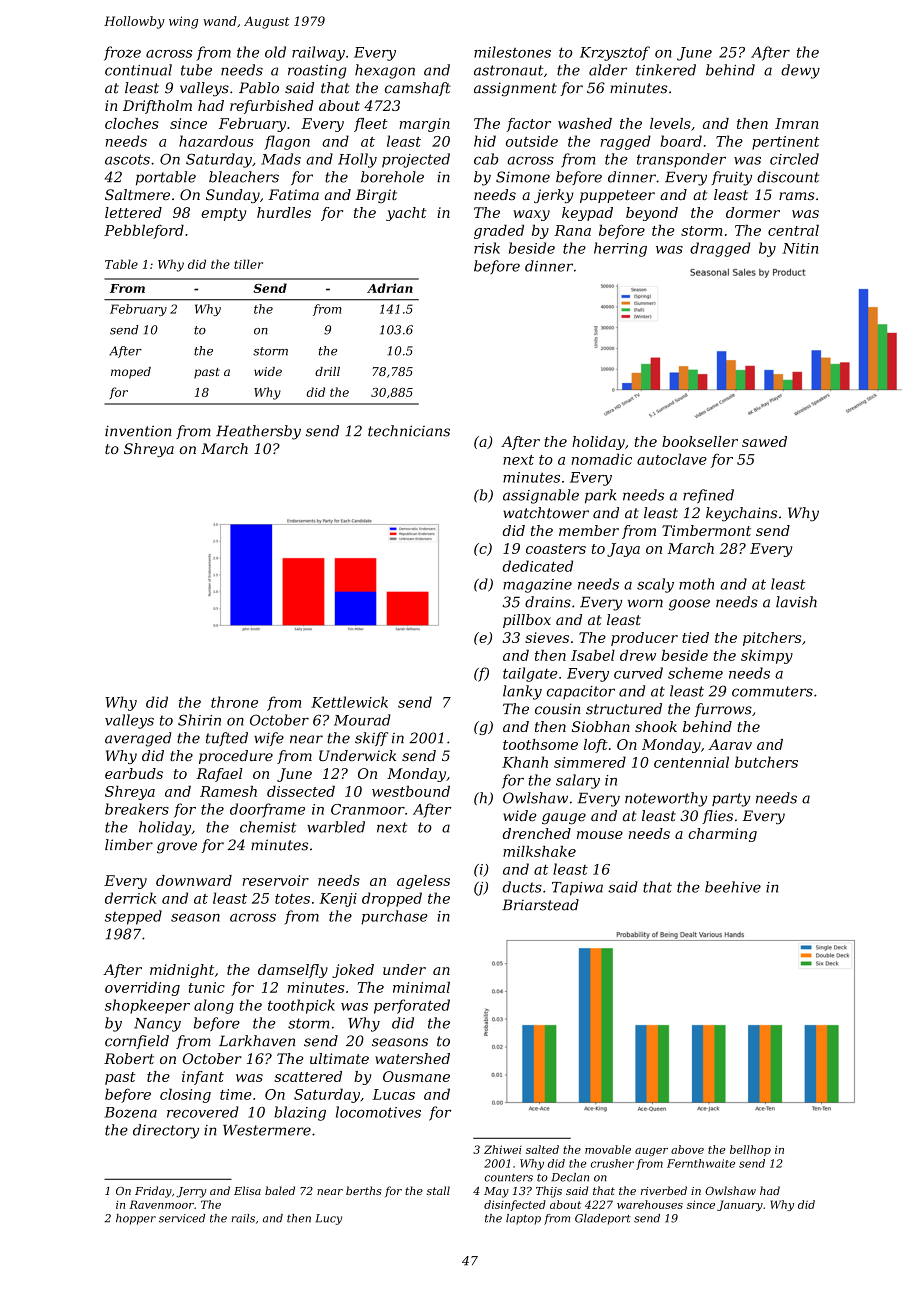  What do you see at coordinates (122, 53) in the image?
I see `froze` at bounding box center [122, 53].
